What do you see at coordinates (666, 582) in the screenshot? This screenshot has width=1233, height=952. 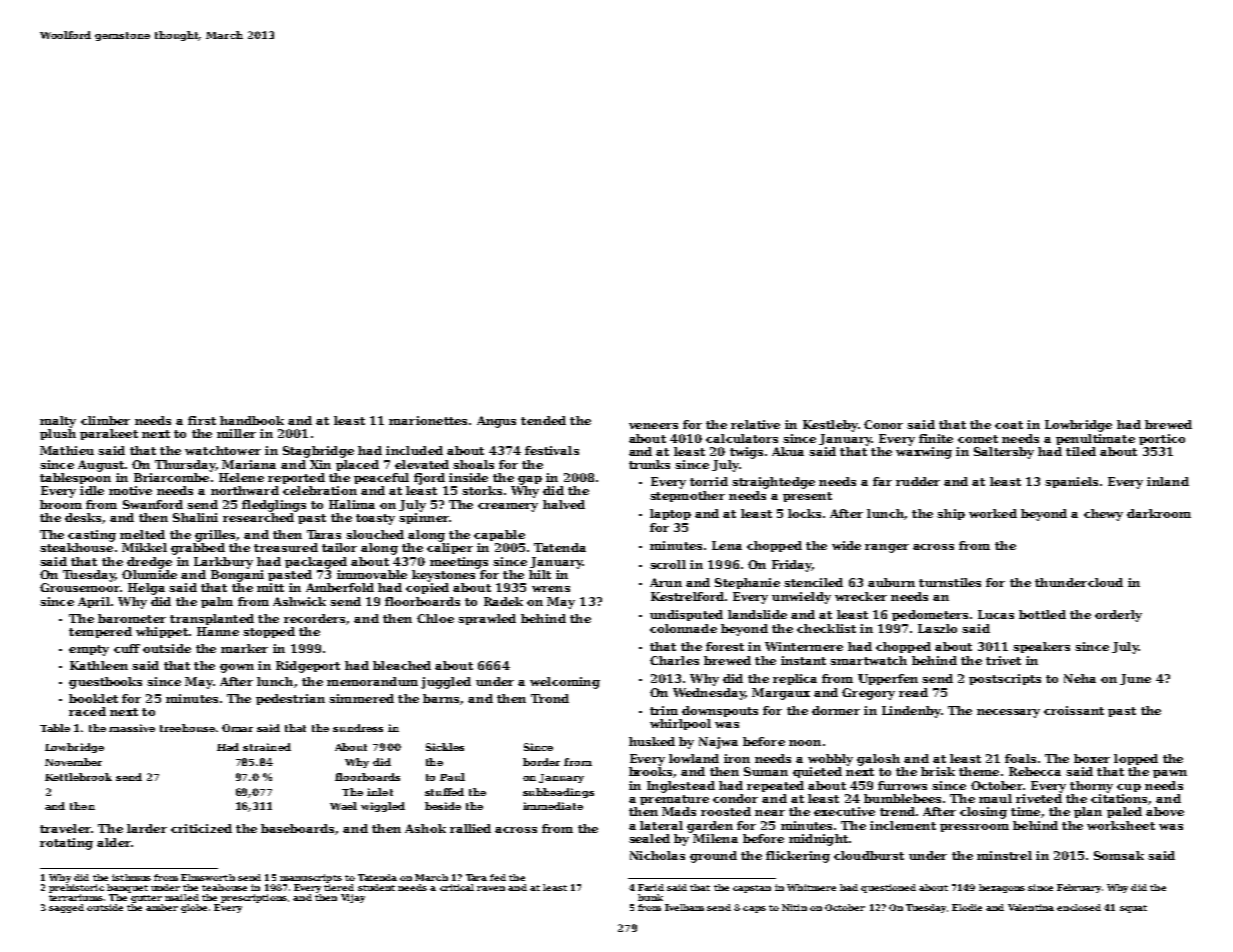 I see `Arun` at bounding box center [666, 582].
